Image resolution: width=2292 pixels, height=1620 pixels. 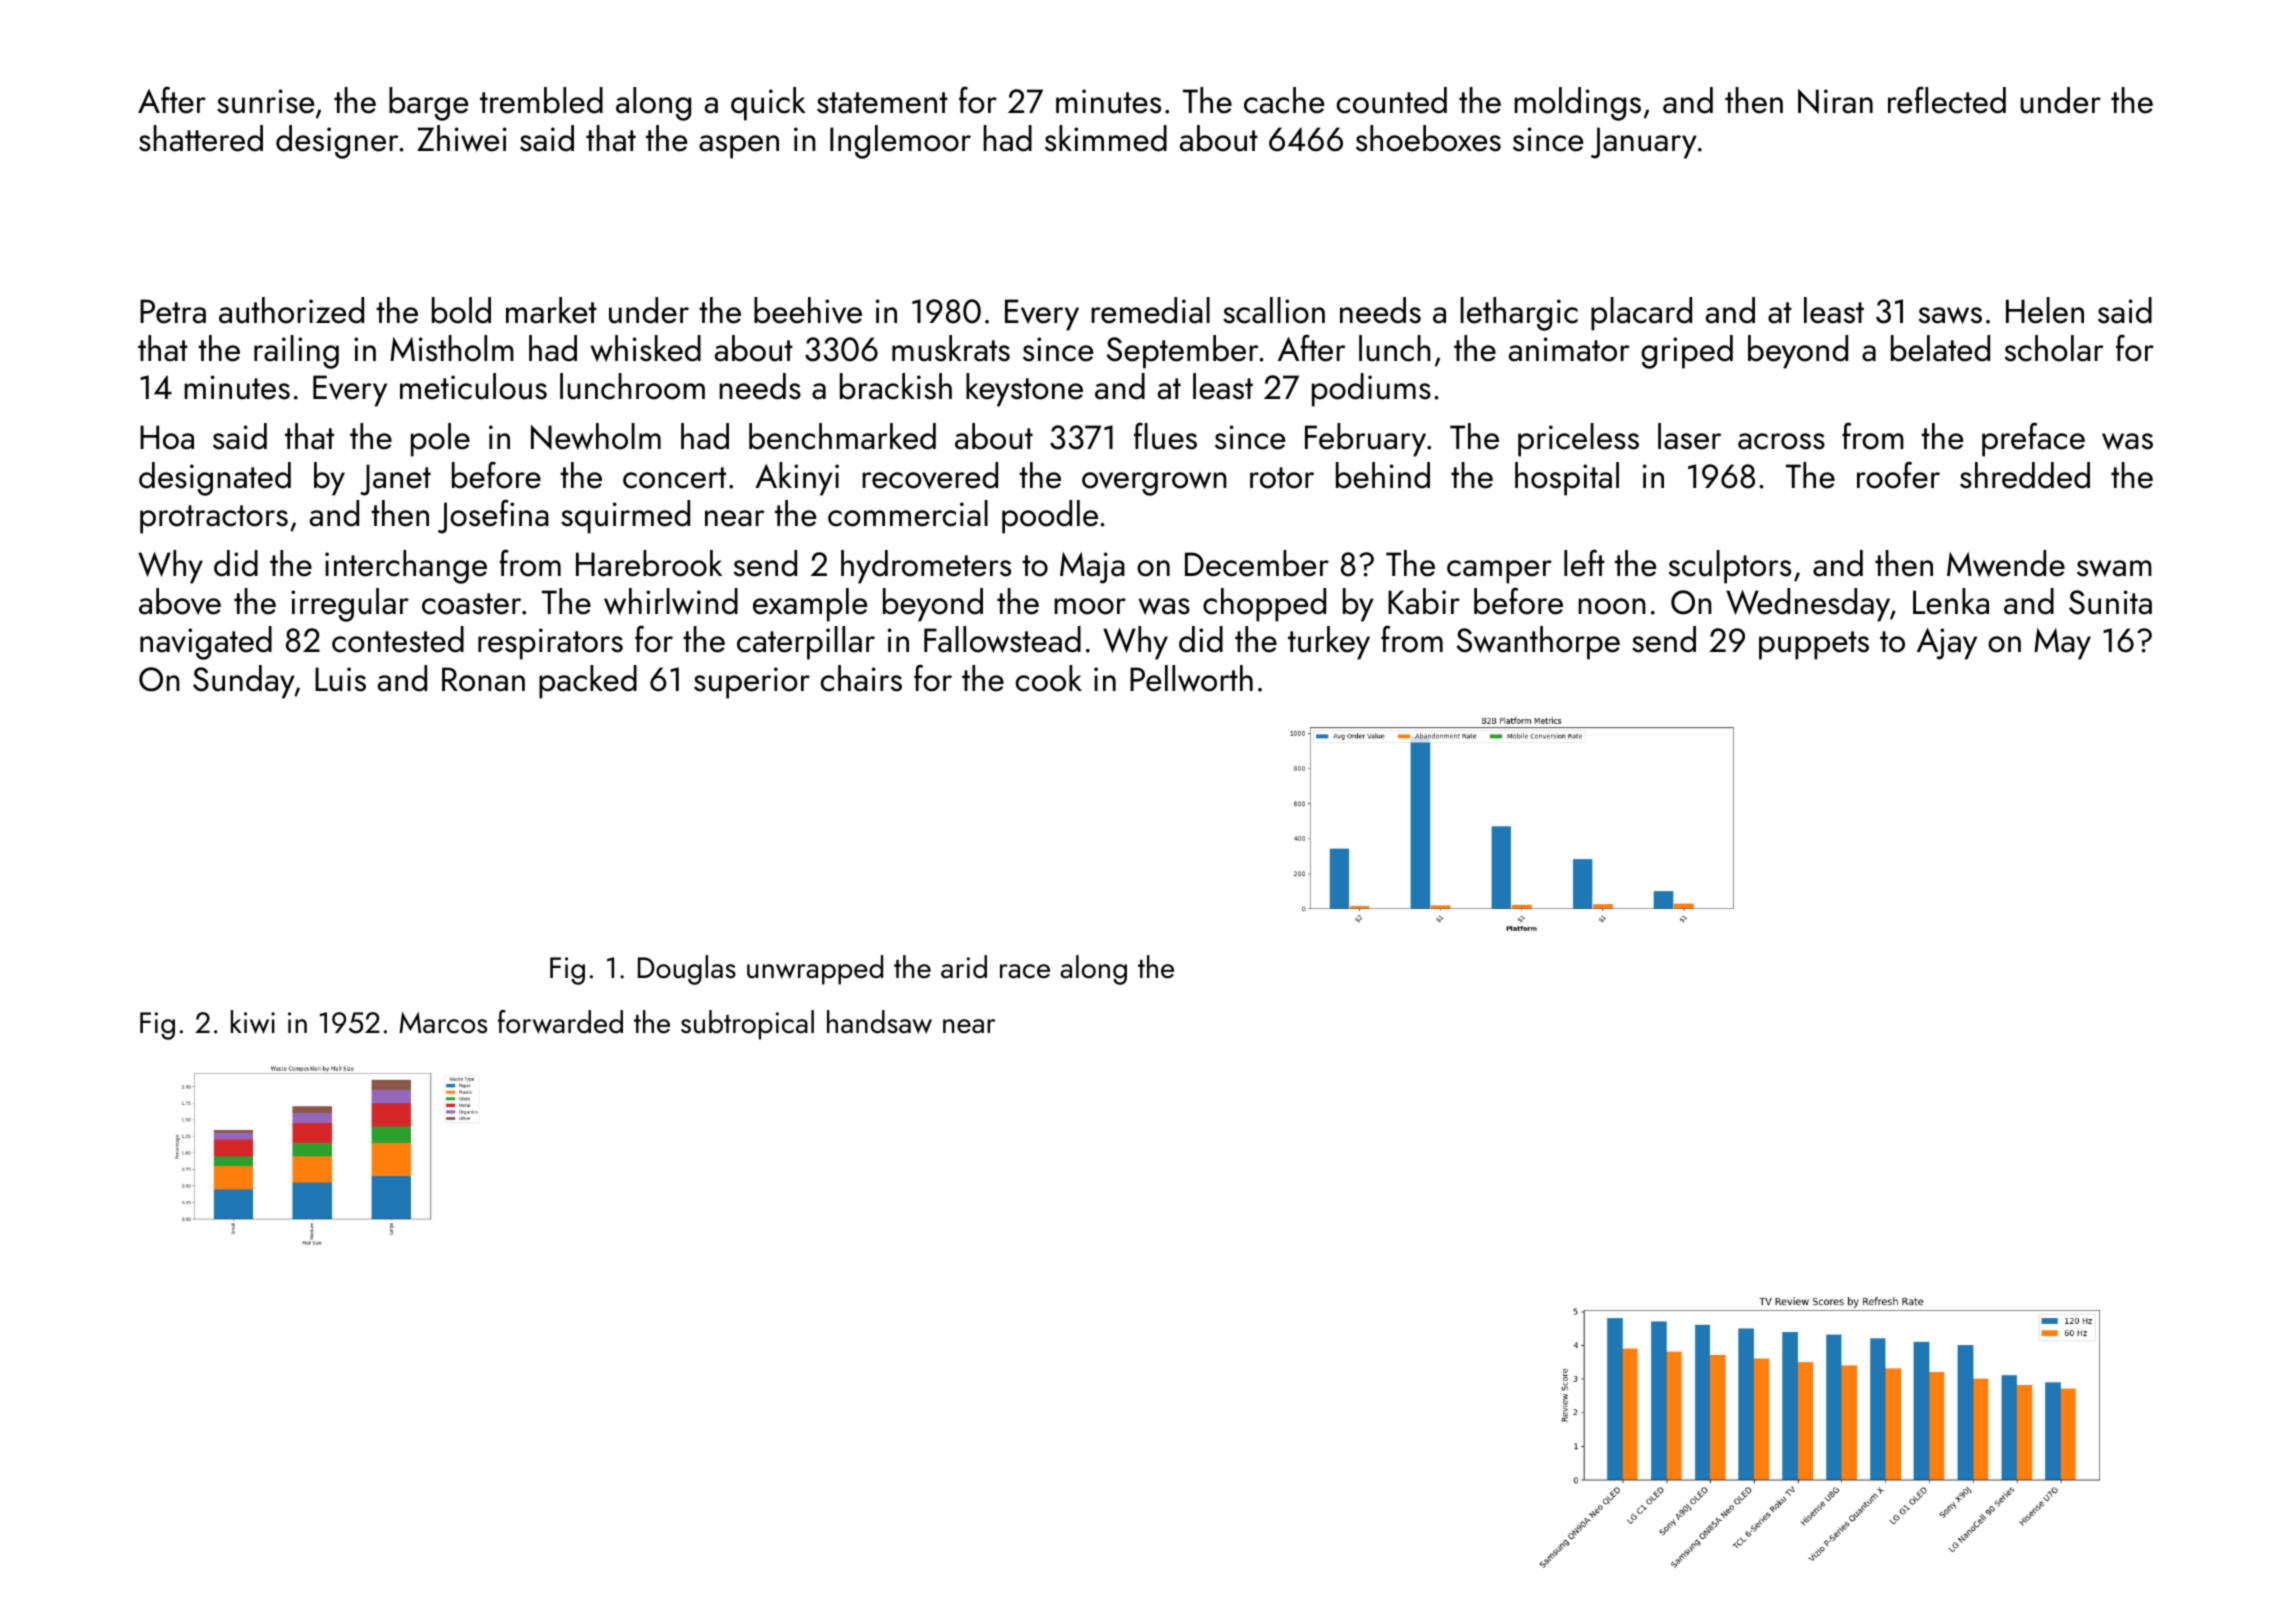 I want to click on chopped, so click(x=1264, y=605).
